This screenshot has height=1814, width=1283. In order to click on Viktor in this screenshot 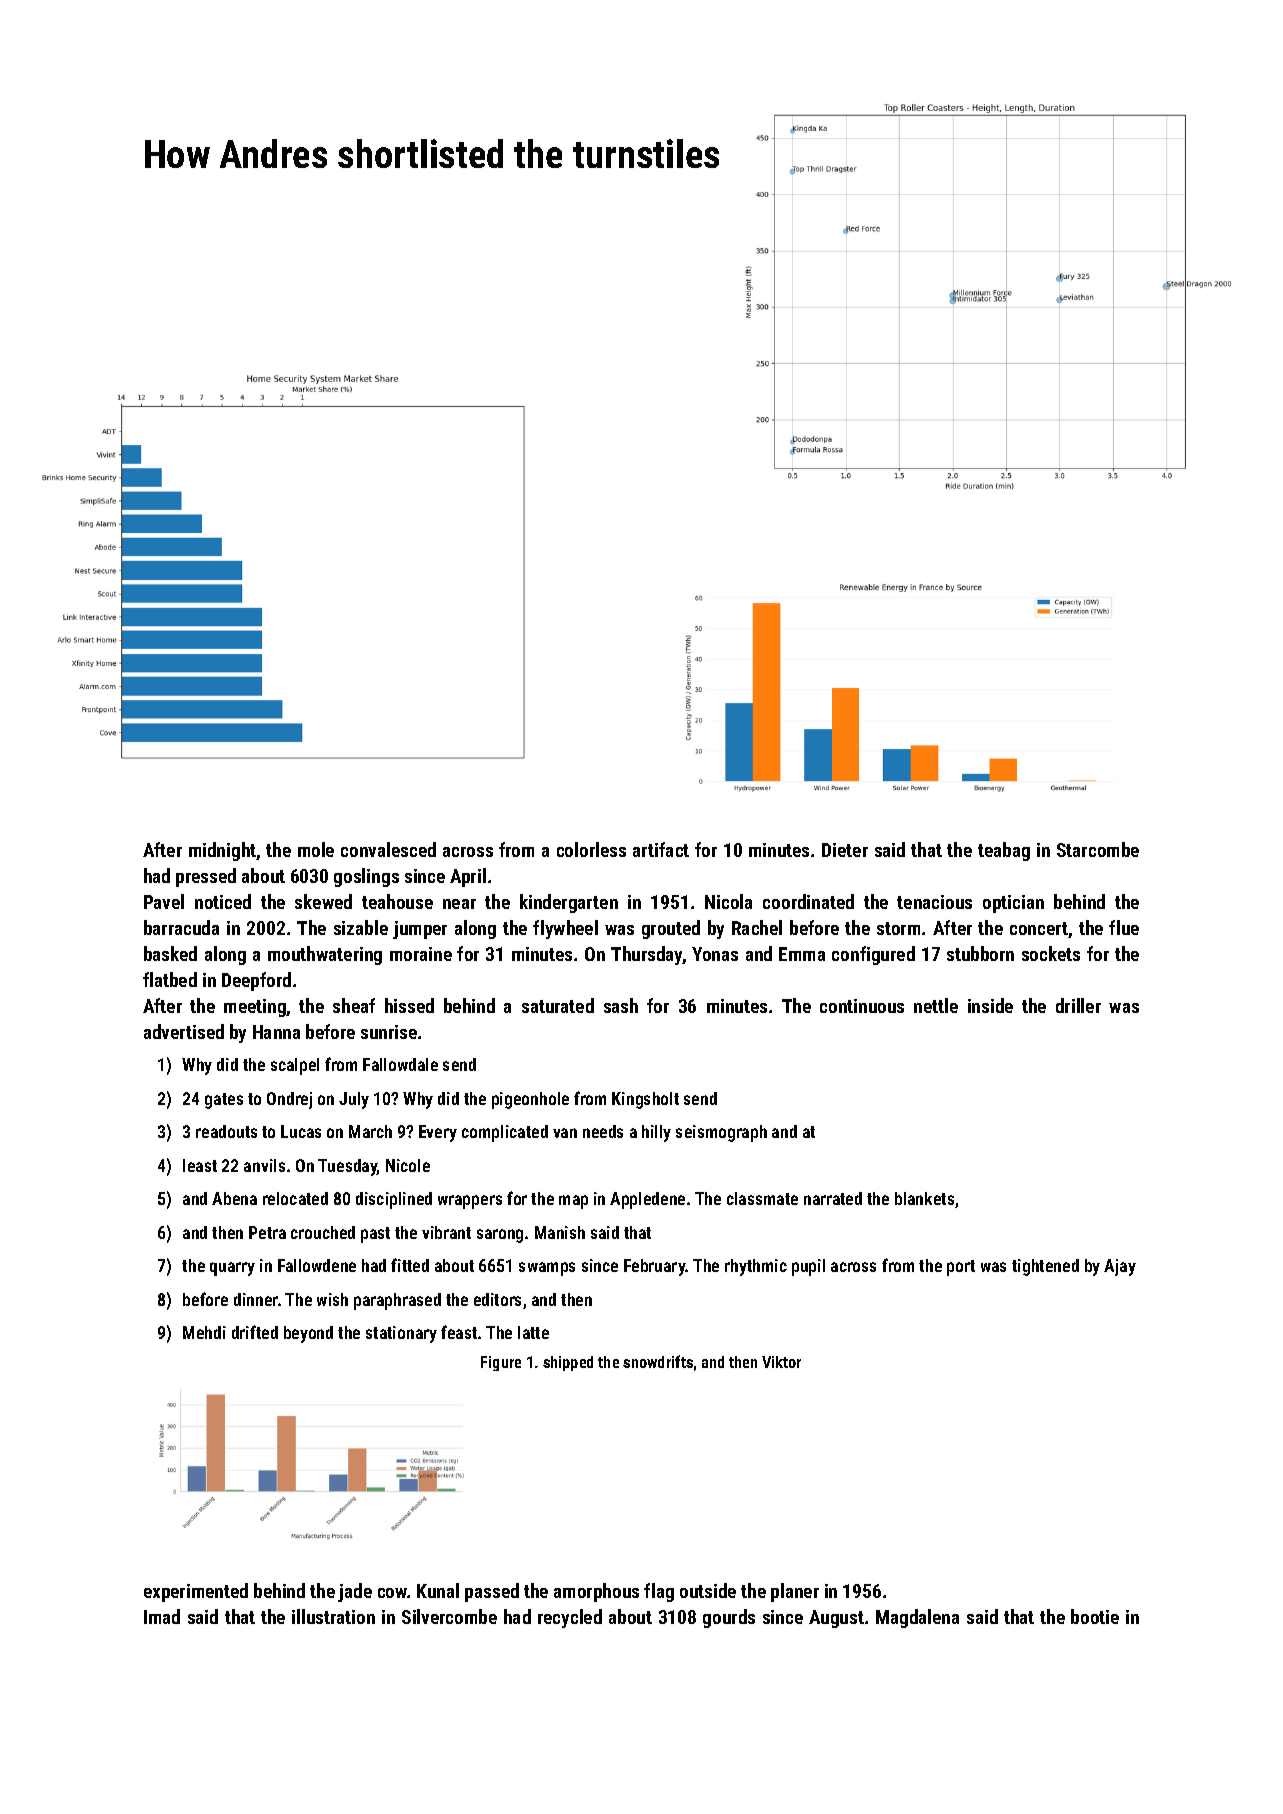, I will do `click(781, 1362)`.
